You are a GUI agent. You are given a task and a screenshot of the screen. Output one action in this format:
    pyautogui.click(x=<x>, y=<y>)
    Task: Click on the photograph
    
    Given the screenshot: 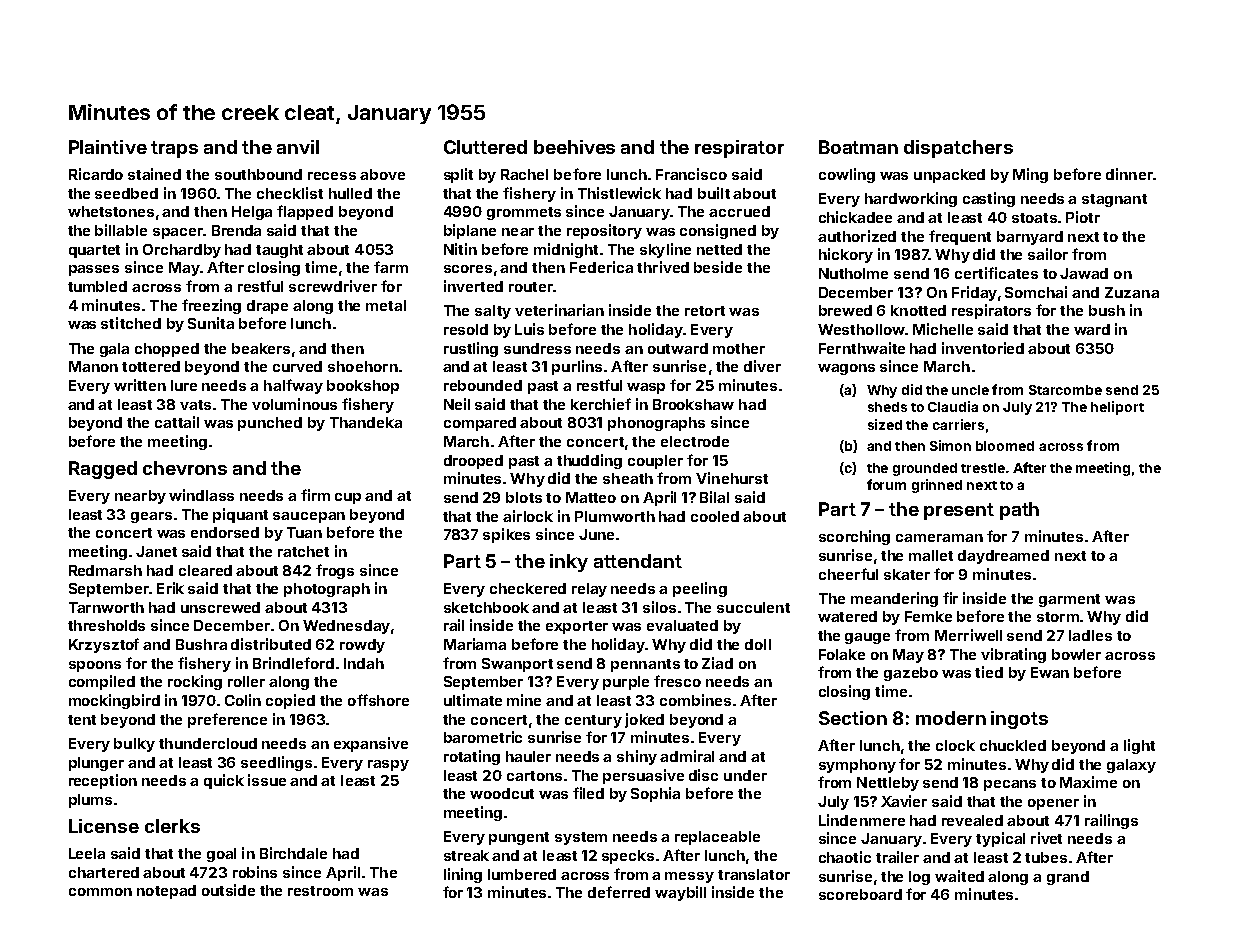 What is the action you would take?
    pyautogui.click(x=327, y=590)
